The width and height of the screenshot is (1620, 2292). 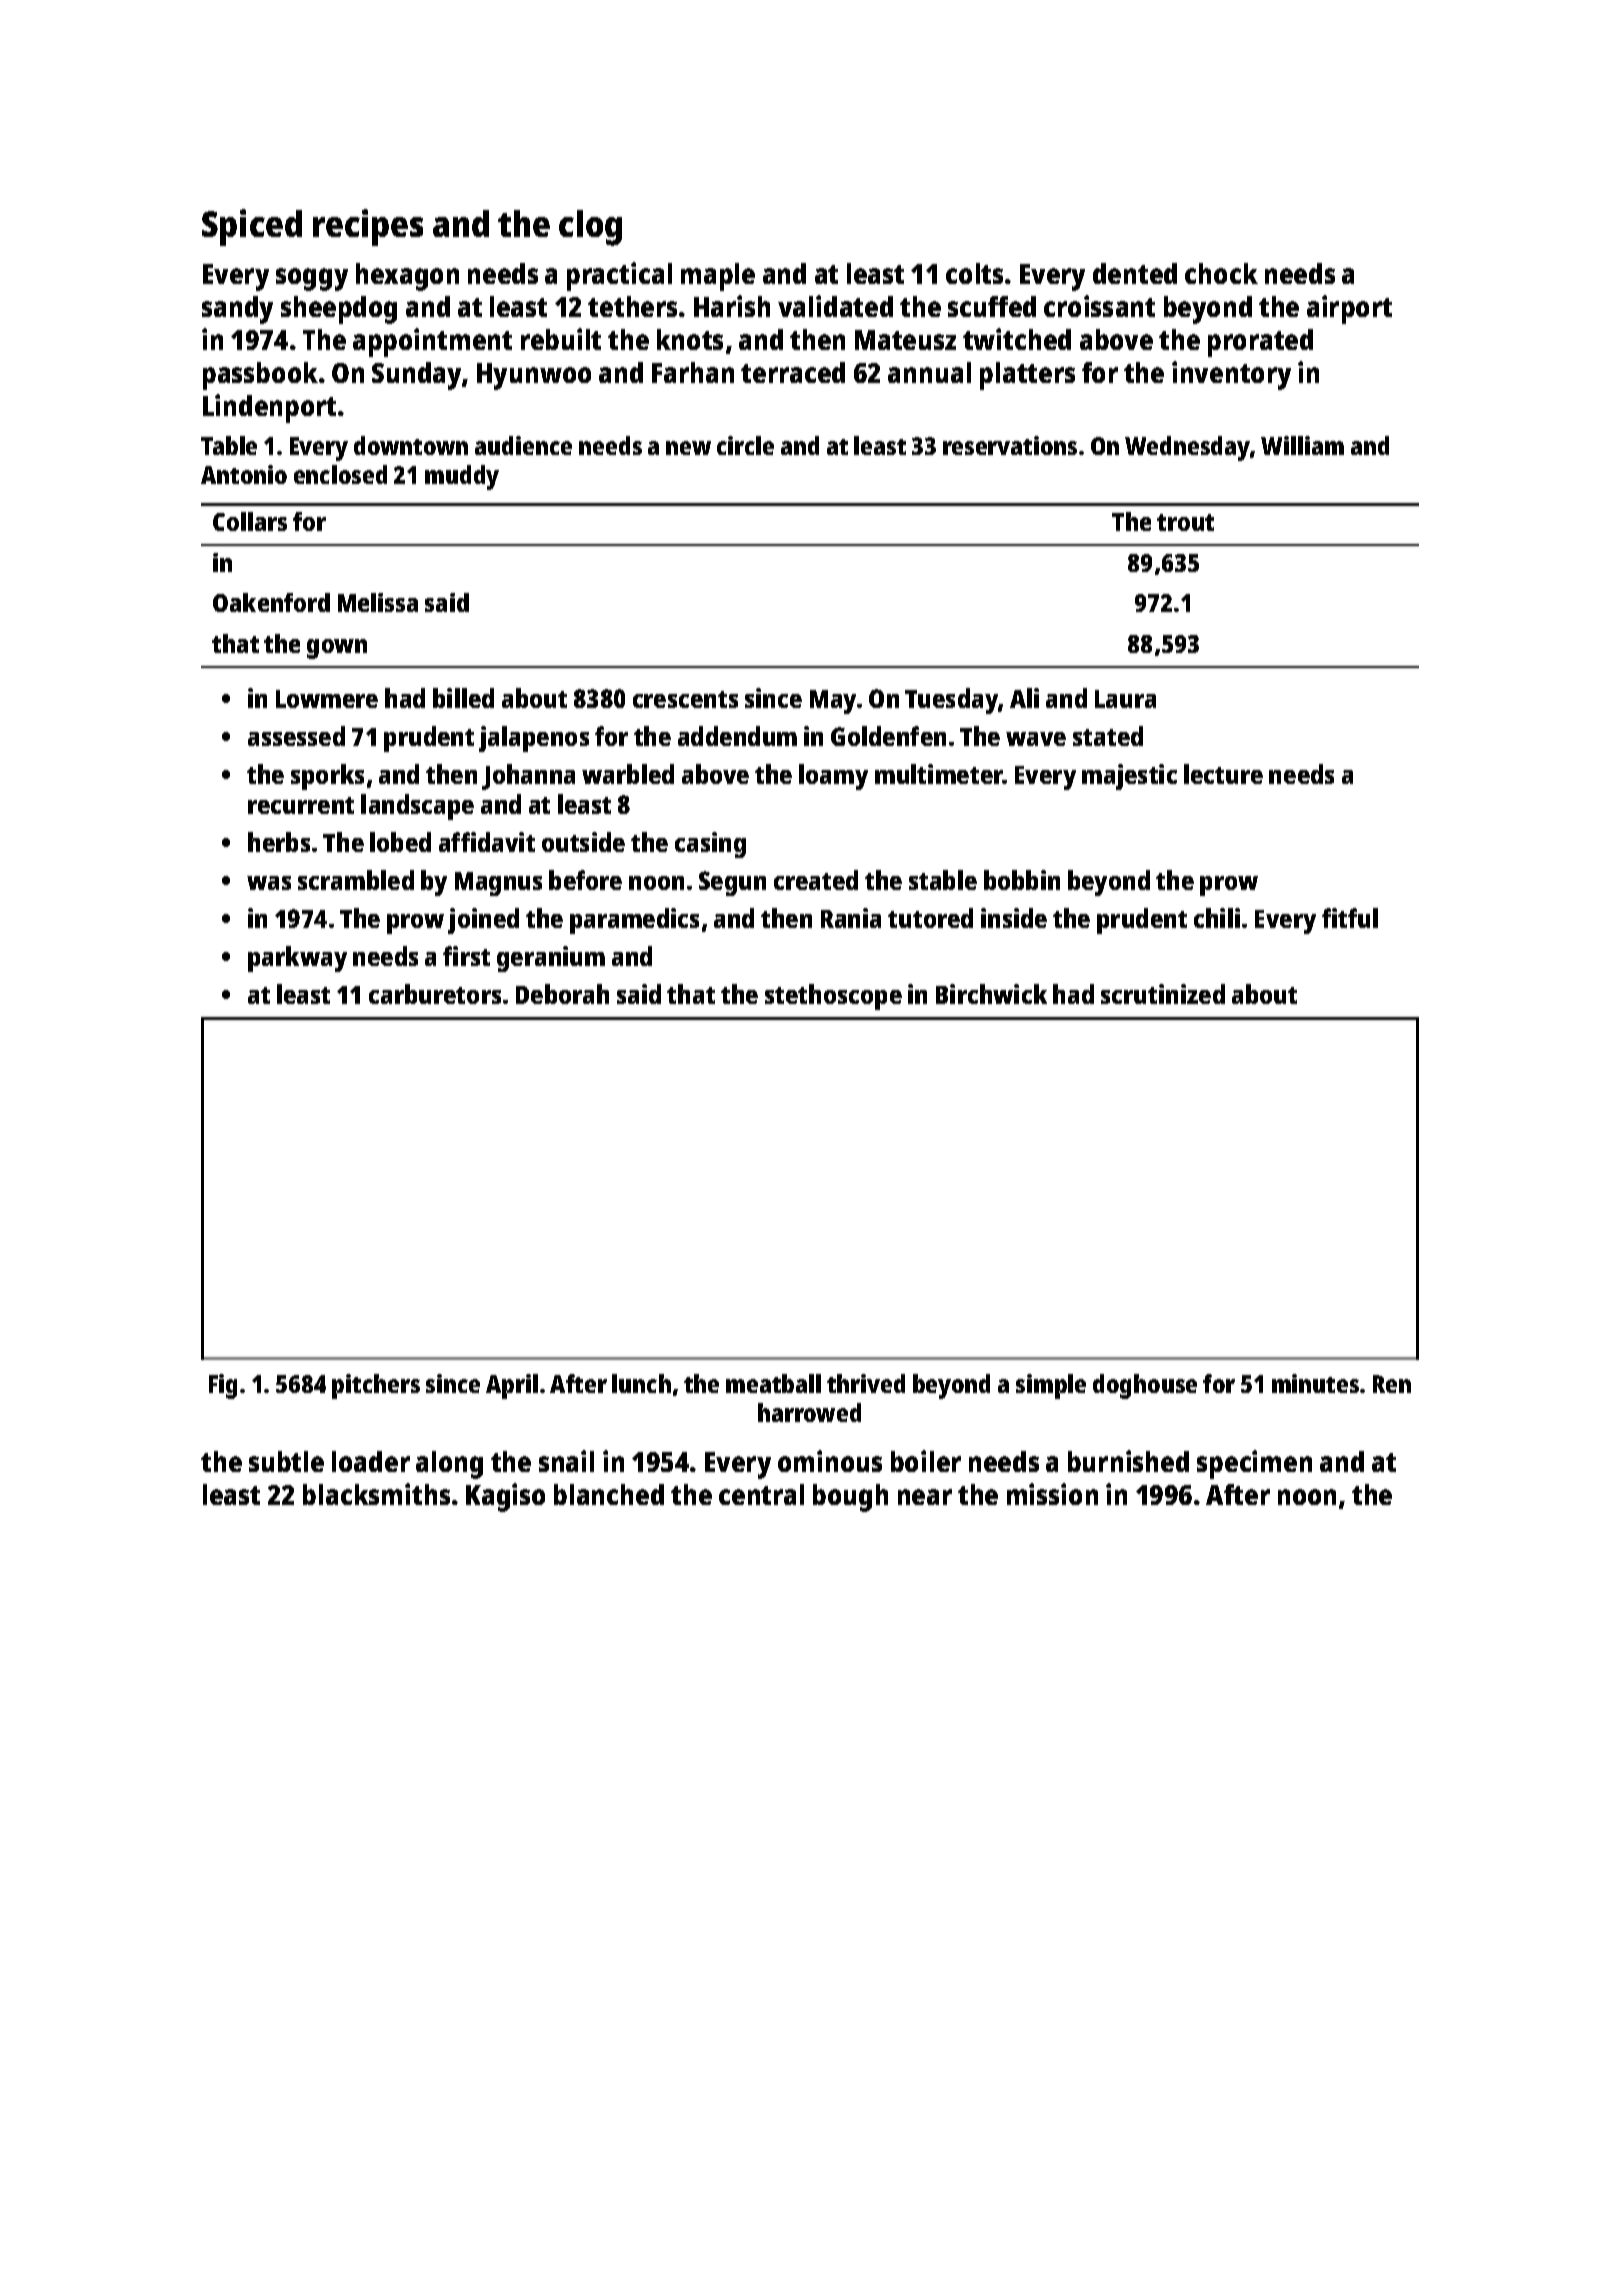 I want to click on chock, so click(x=1221, y=273).
